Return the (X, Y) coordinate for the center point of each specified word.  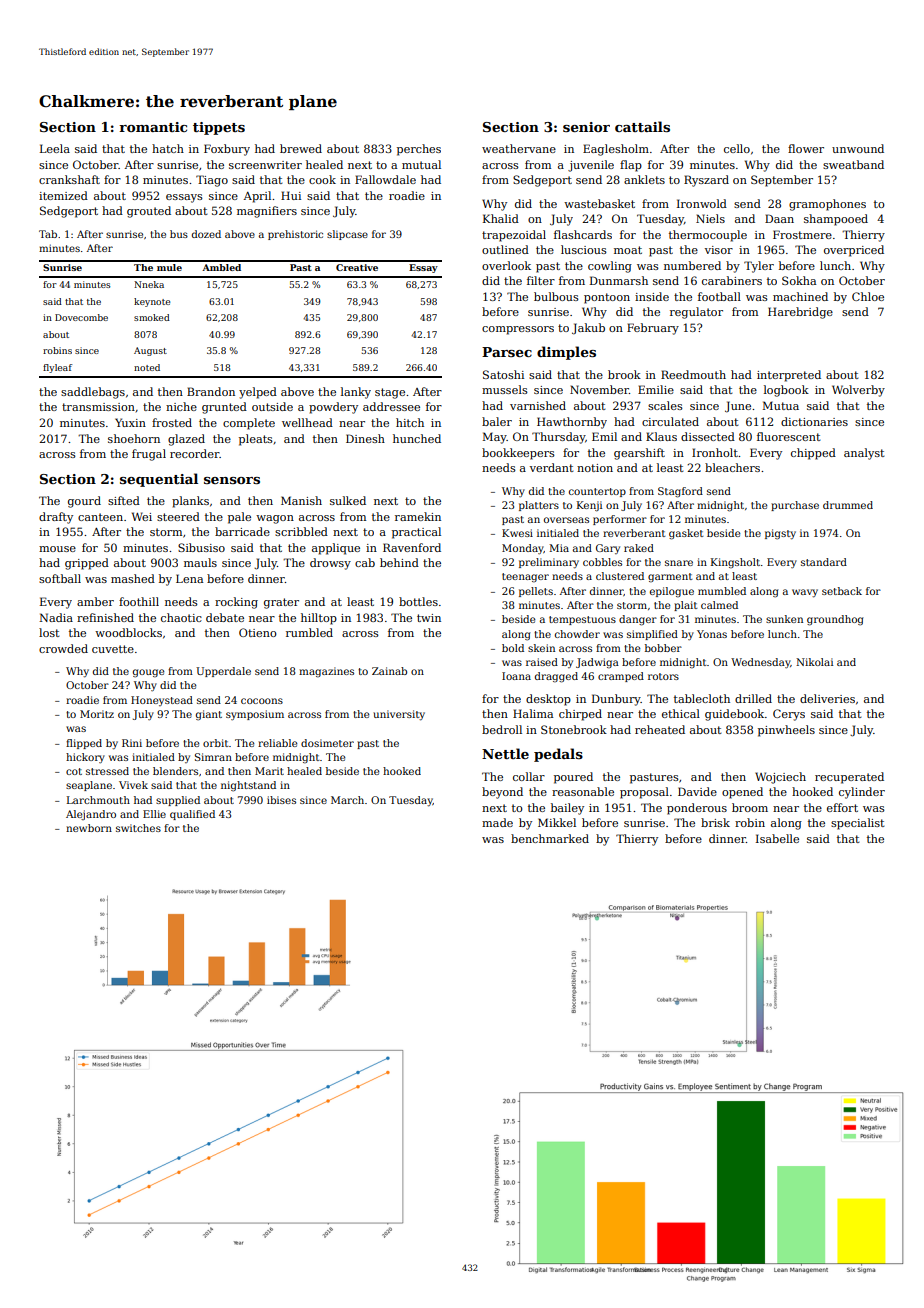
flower (806, 148)
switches (138, 828)
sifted (124, 500)
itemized (63, 195)
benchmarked (550, 838)
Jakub (588, 329)
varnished (538, 405)
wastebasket (599, 203)
